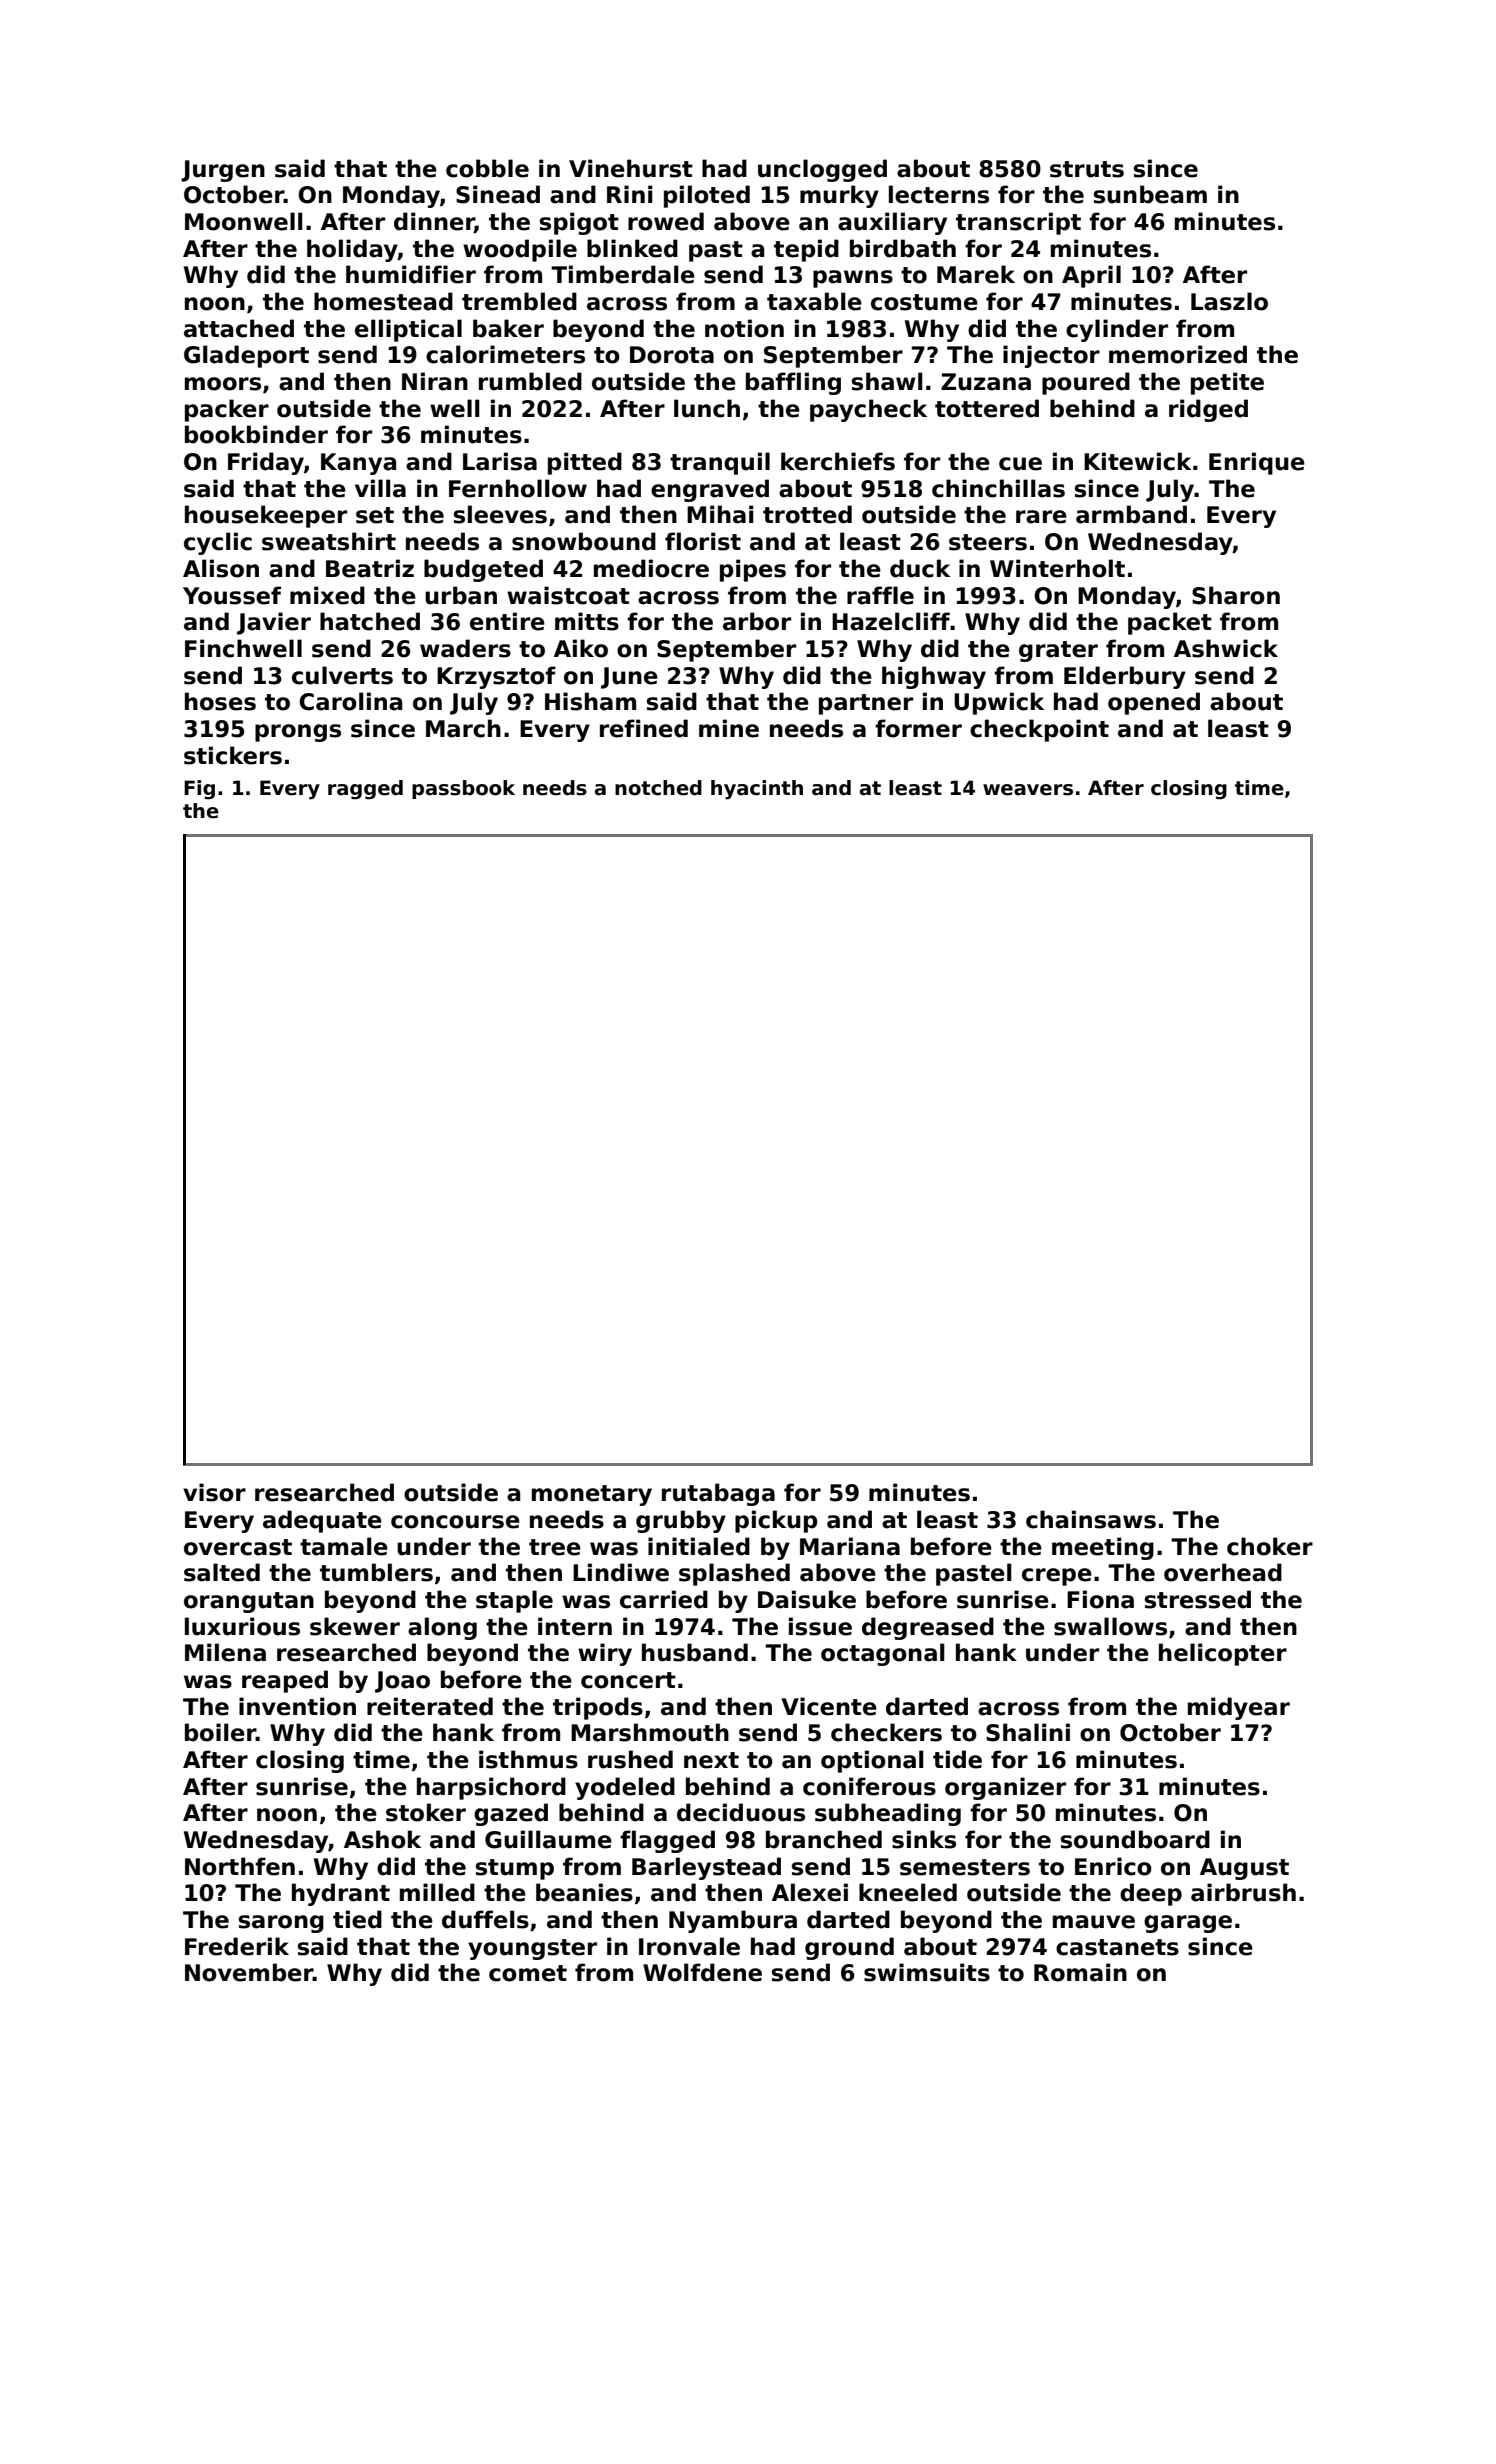 The height and width of the document is (2464, 1496). Describe the element at coordinates (850, 1546) in the document. I see `Mariana` at that location.
